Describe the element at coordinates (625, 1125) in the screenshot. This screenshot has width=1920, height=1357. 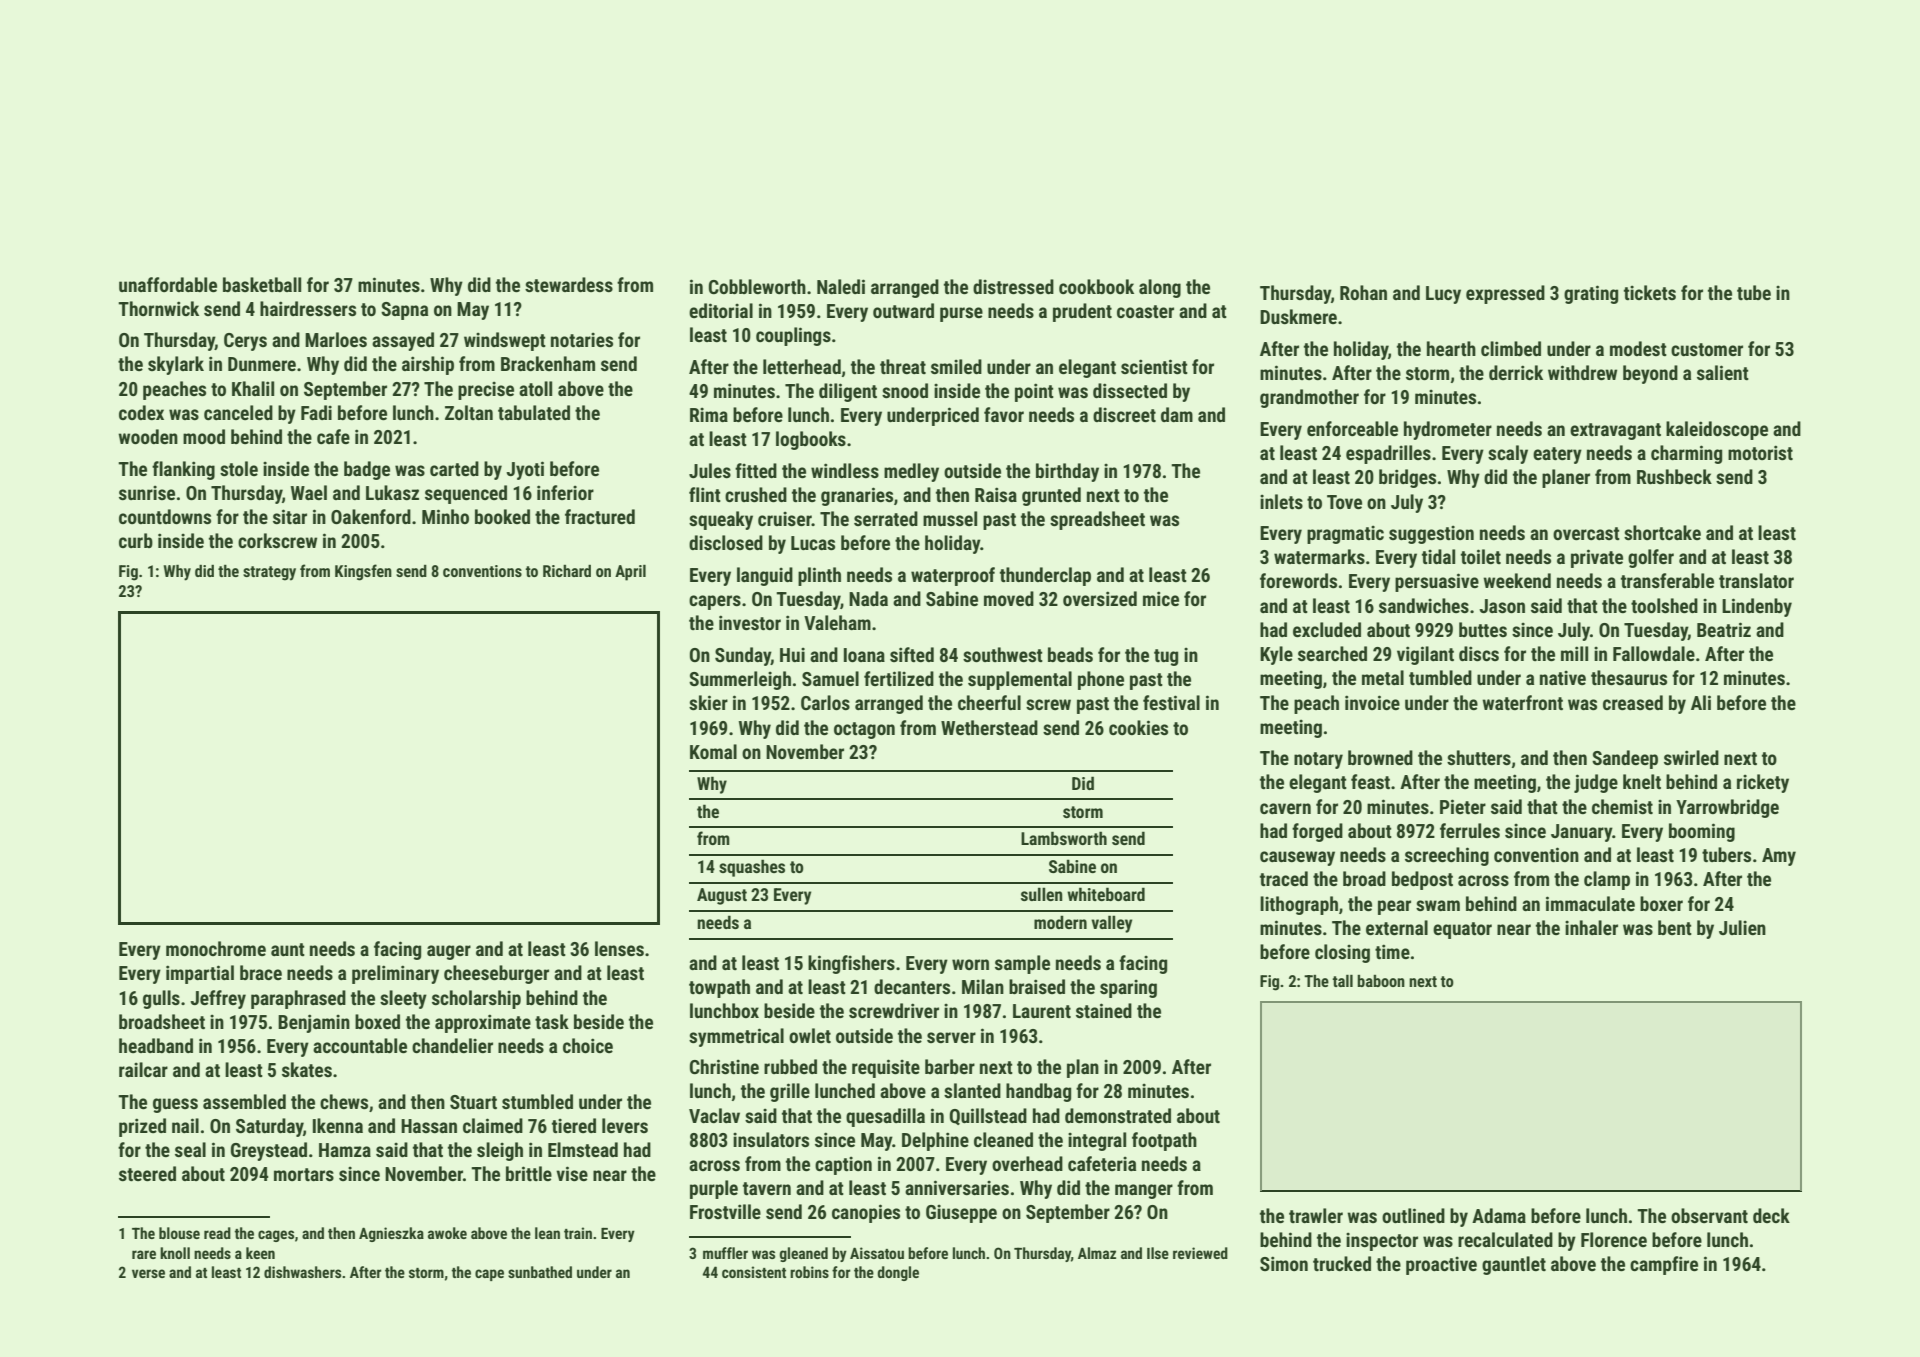
I see `levers` at that location.
